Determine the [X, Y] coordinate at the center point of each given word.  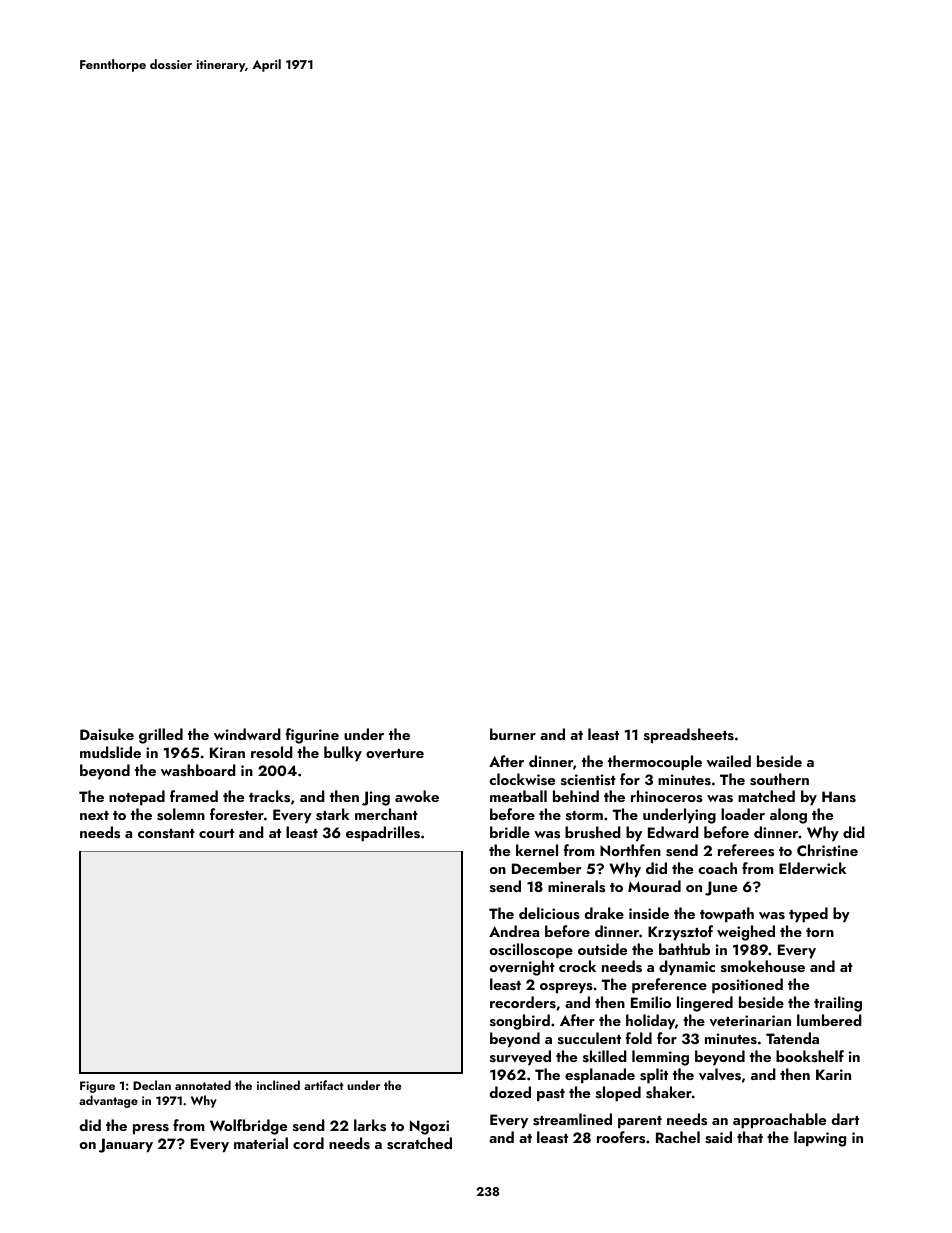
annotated [203, 1085]
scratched [419, 1143]
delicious [549, 913]
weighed [746, 933]
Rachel [678, 1137]
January [126, 1145]
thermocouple [655, 763]
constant [166, 834]
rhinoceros [667, 796]
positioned [747, 986]
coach [717, 868]
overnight [522, 968]
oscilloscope [531, 951]
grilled [161, 736]
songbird [520, 1022]
